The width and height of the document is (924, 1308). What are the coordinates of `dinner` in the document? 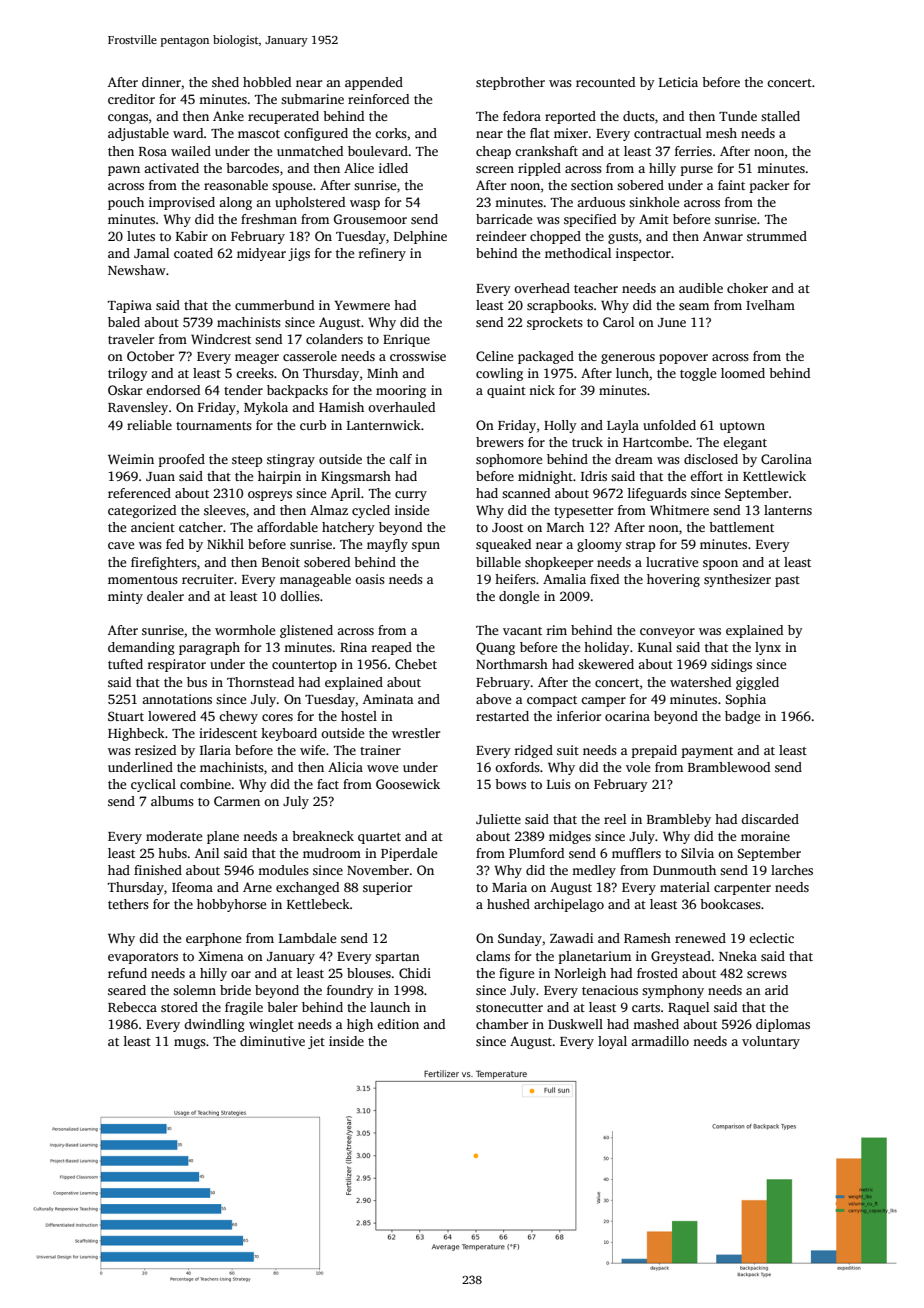 It's located at (161, 82).
